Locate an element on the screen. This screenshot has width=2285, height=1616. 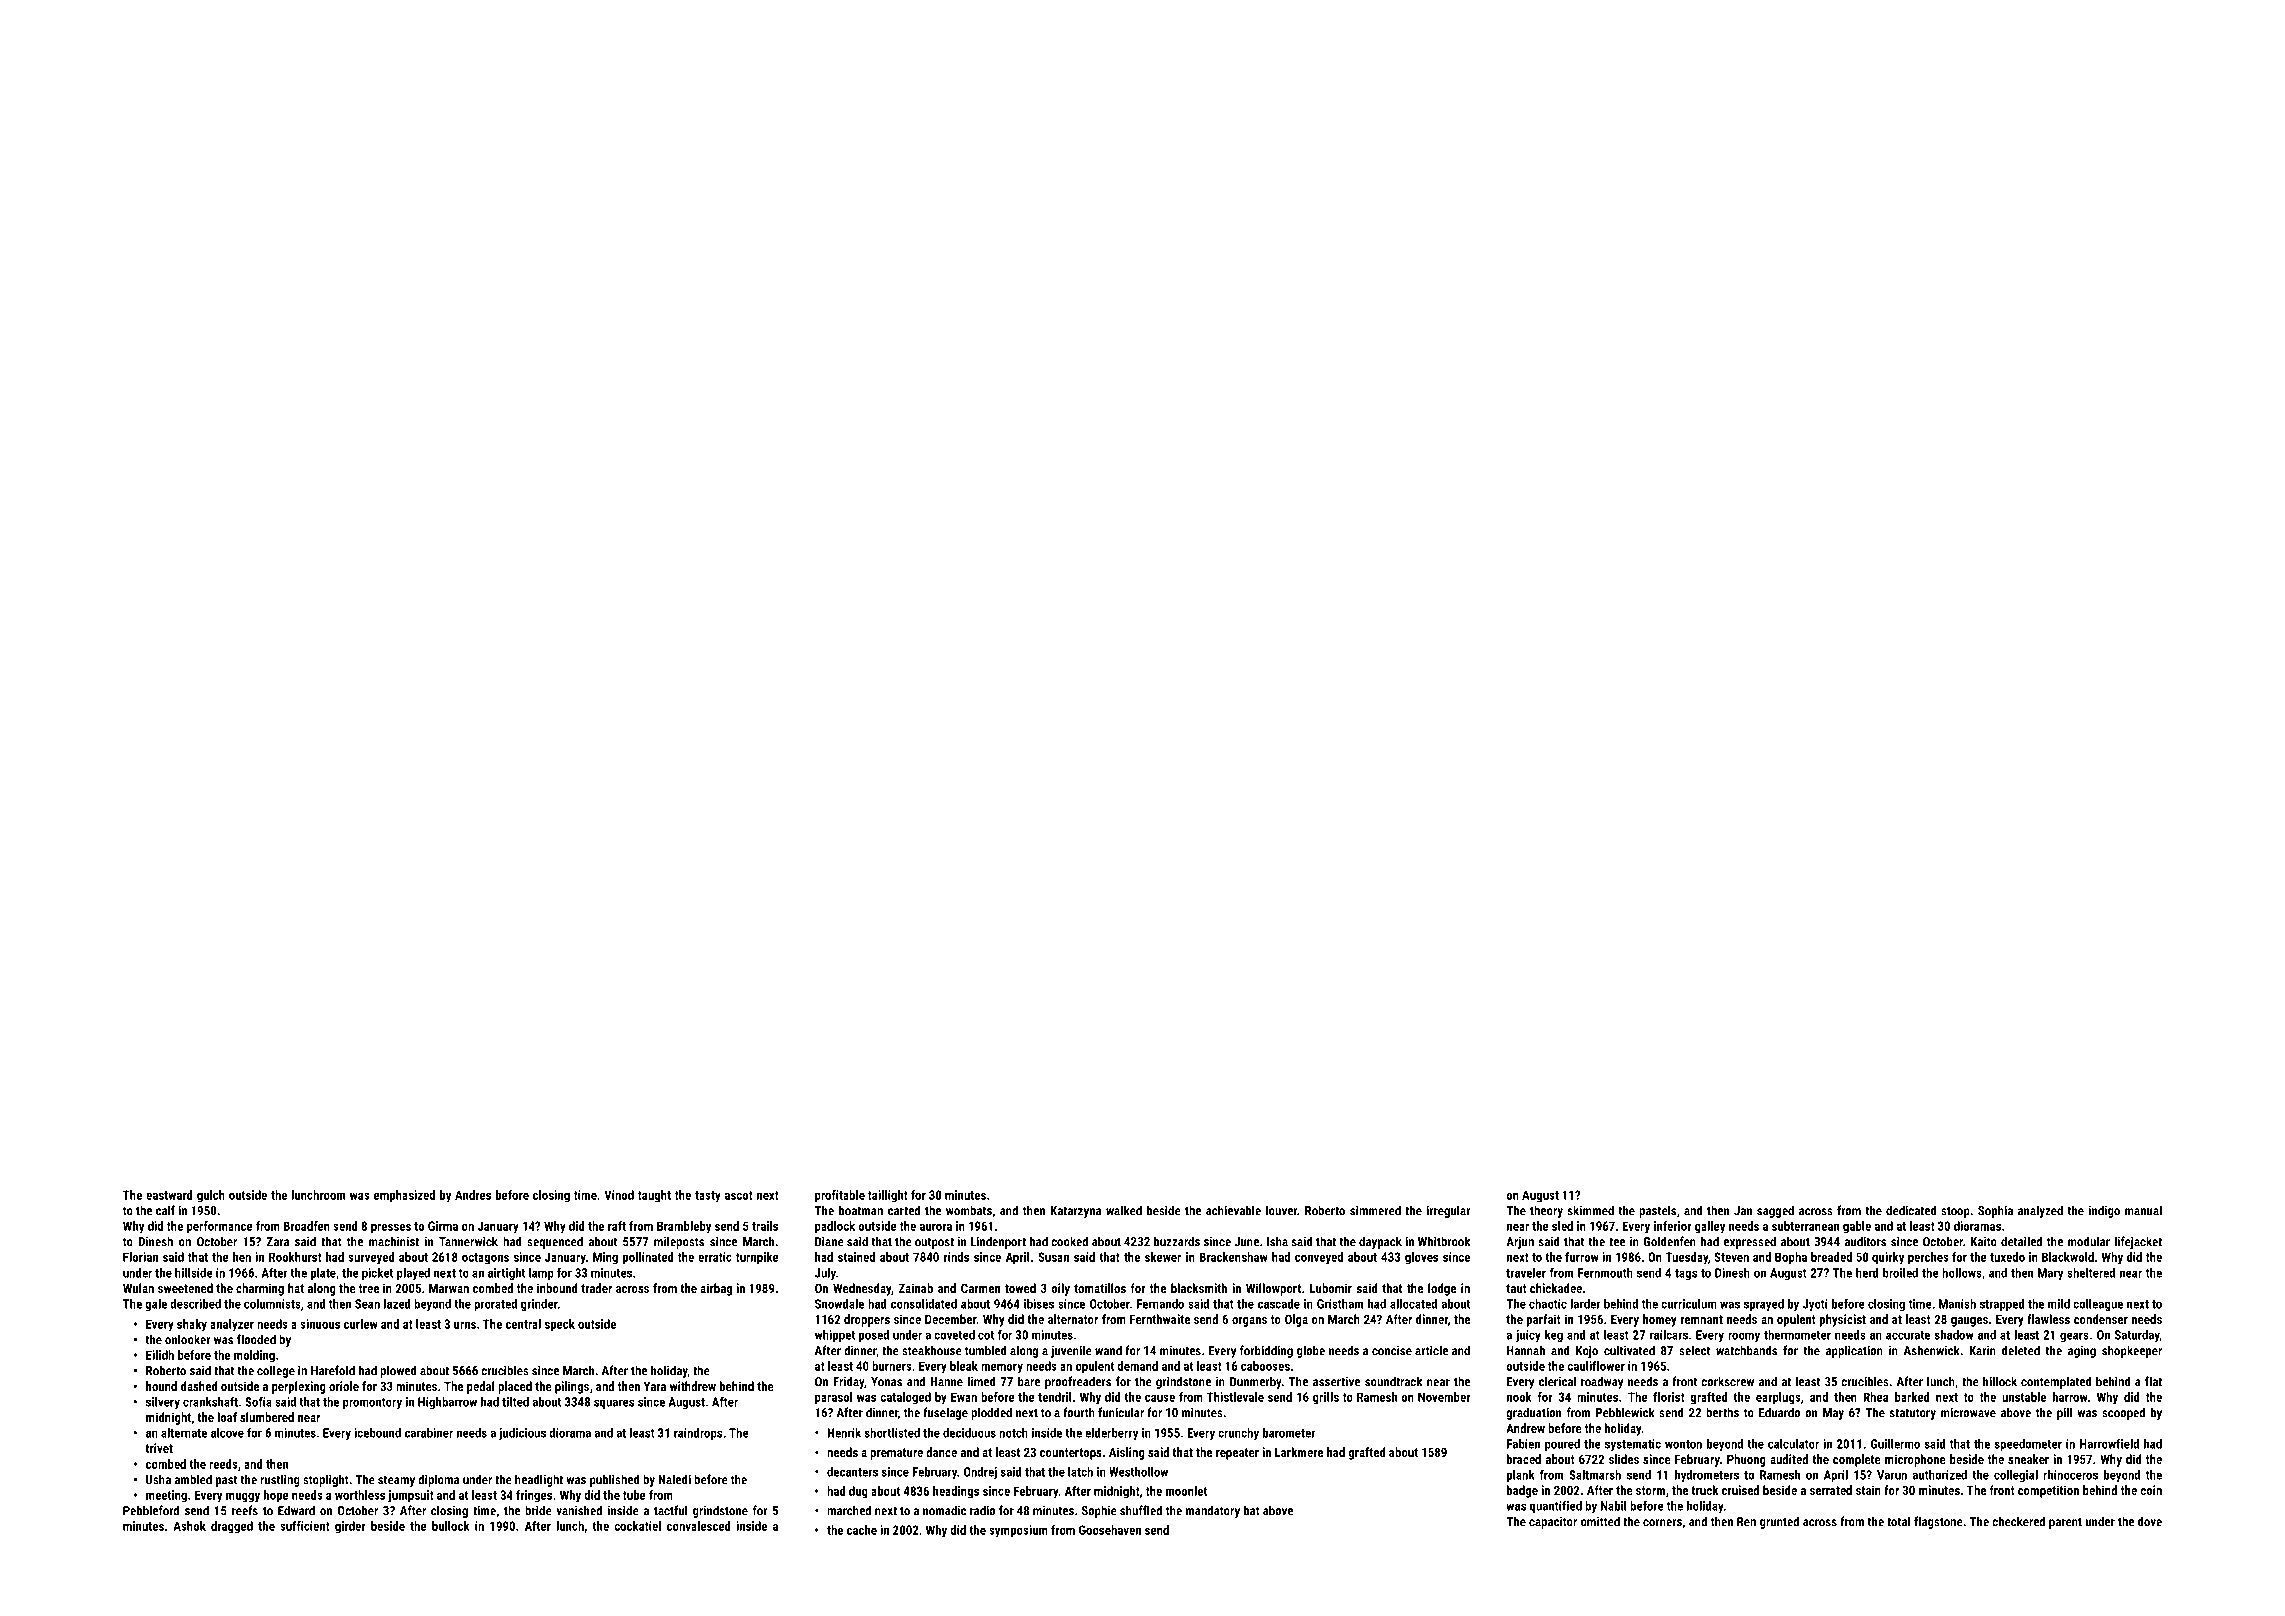
Carmen is located at coordinates (980, 1288).
